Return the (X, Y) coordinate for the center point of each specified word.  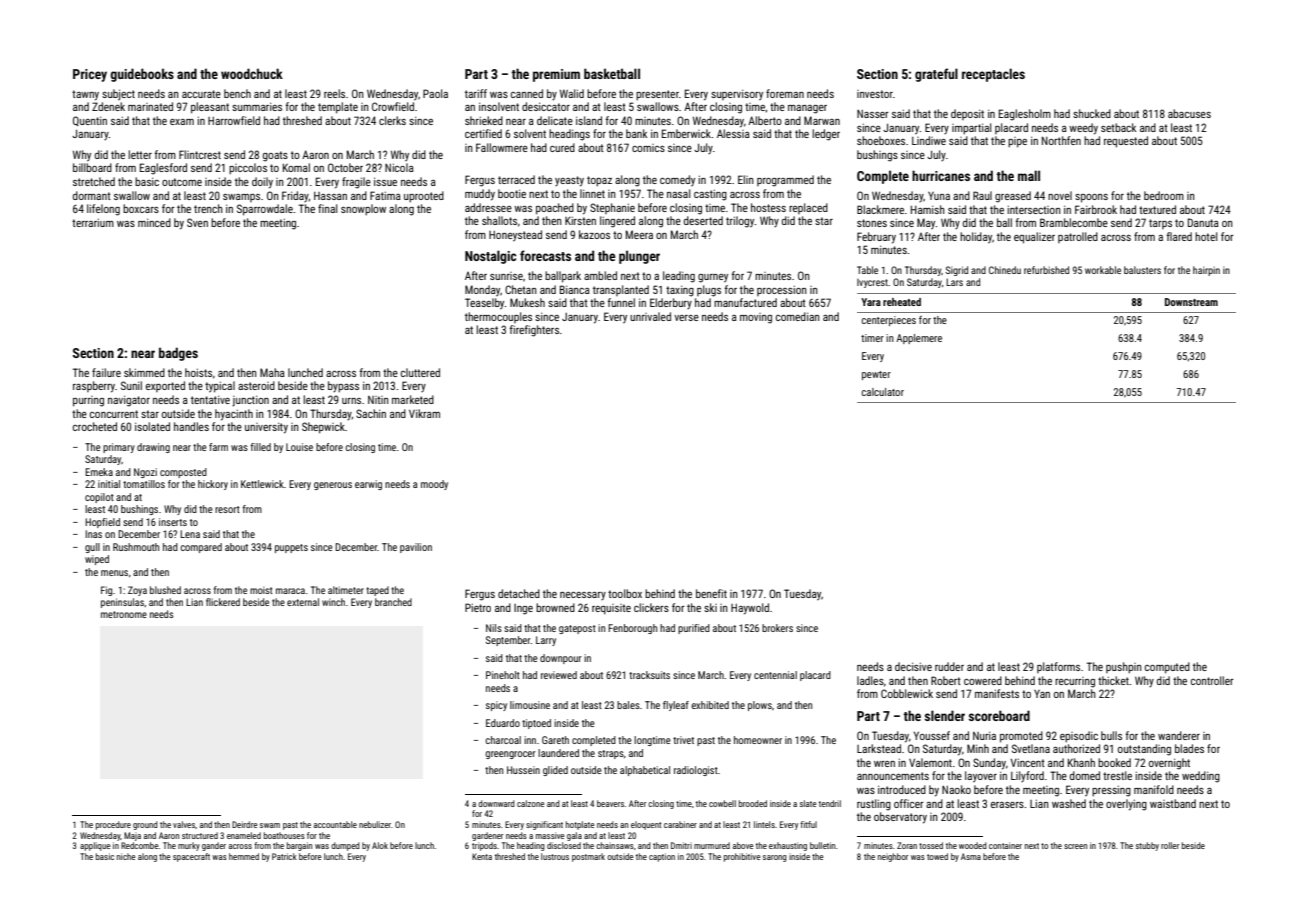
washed (1069, 803)
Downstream (1191, 302)
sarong (775, 858)
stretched (94, 181)
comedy (677, 181)
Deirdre (244, 824)
